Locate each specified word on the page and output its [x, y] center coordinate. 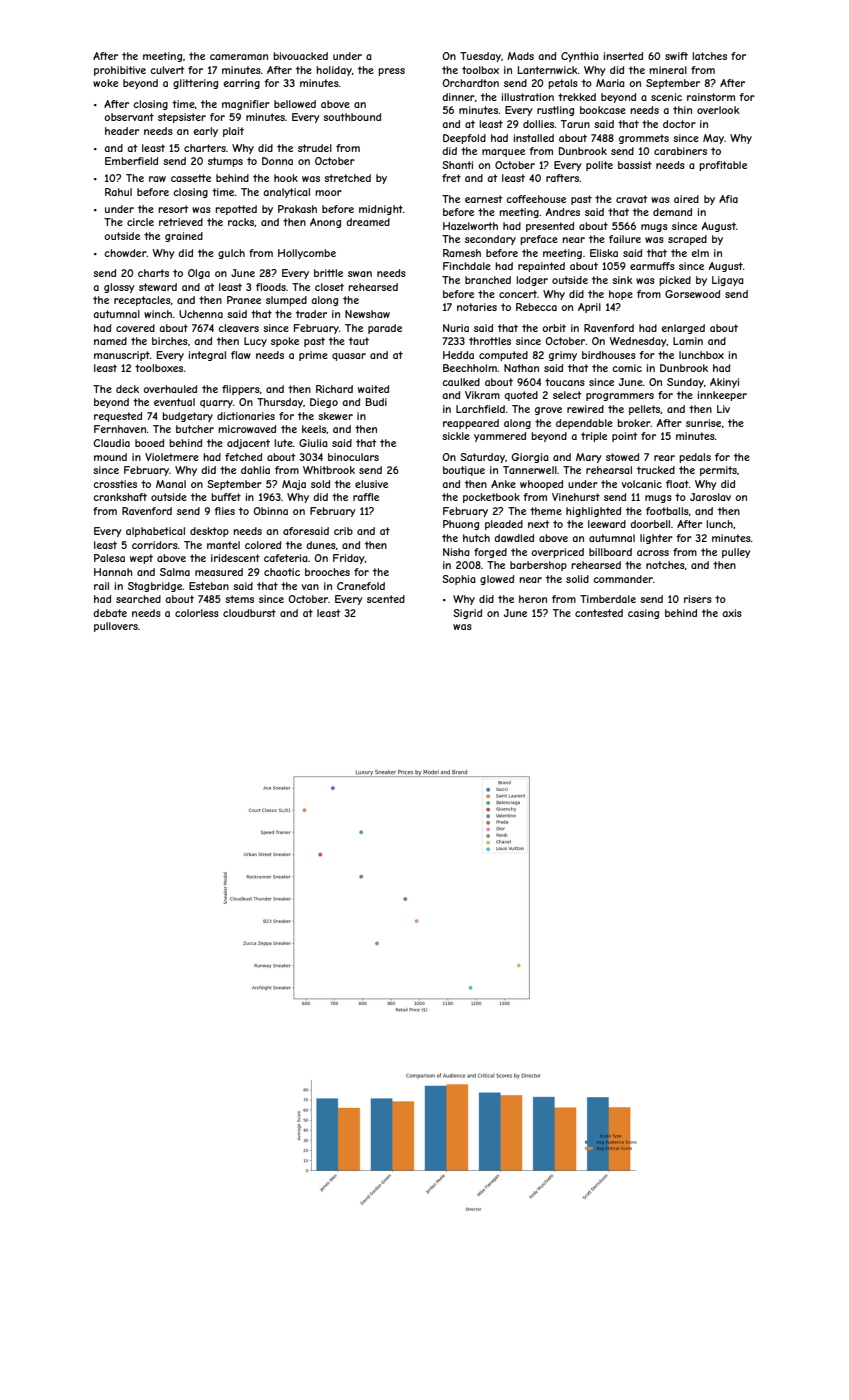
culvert [167, 70]
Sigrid [467, 614]
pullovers [116, 627]
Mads [520, 56]
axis [732, 613]
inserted [623, 56]
